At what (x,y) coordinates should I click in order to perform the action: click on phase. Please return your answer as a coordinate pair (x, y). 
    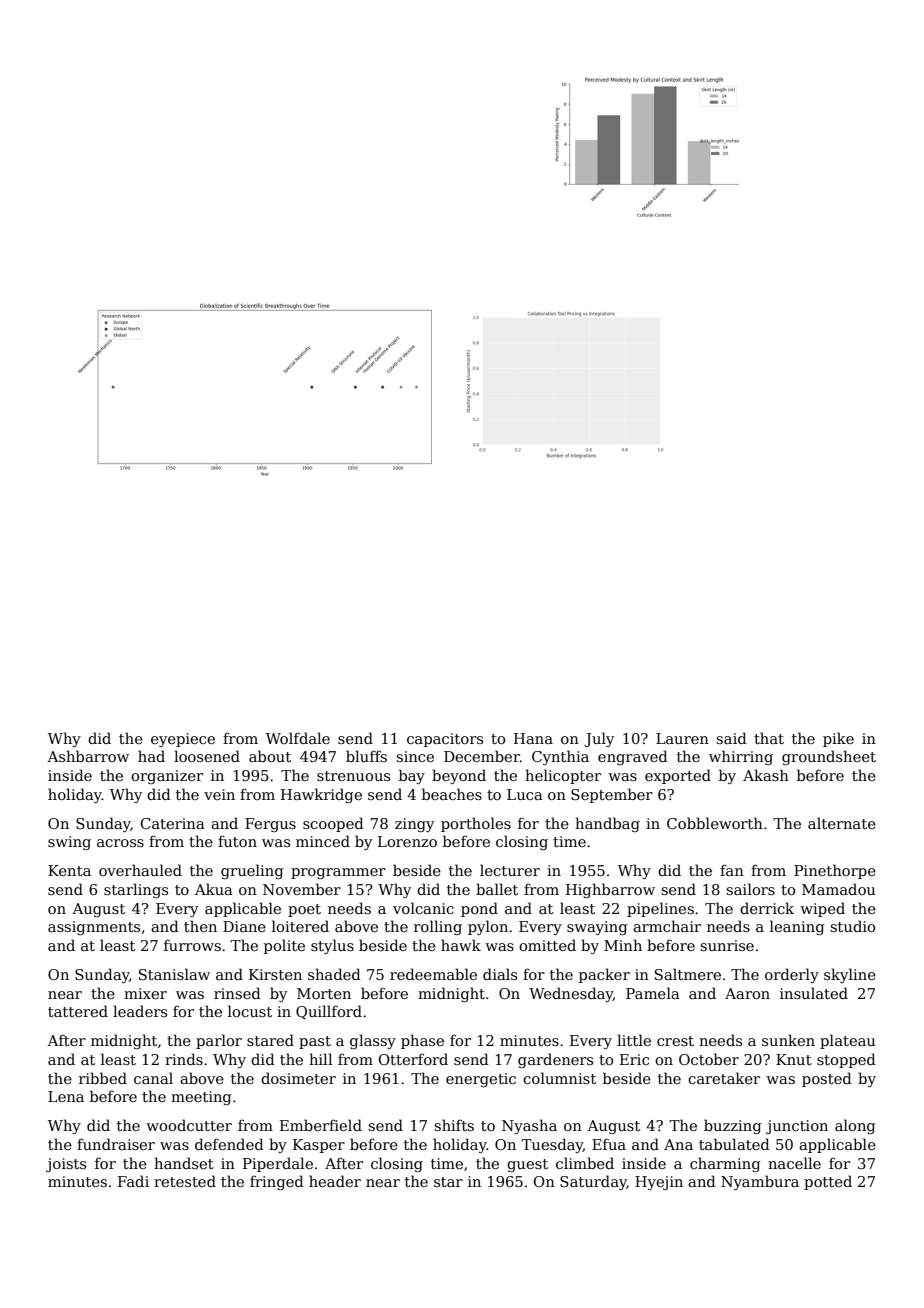
    Looking at the image, I should click on (422, 1041).
